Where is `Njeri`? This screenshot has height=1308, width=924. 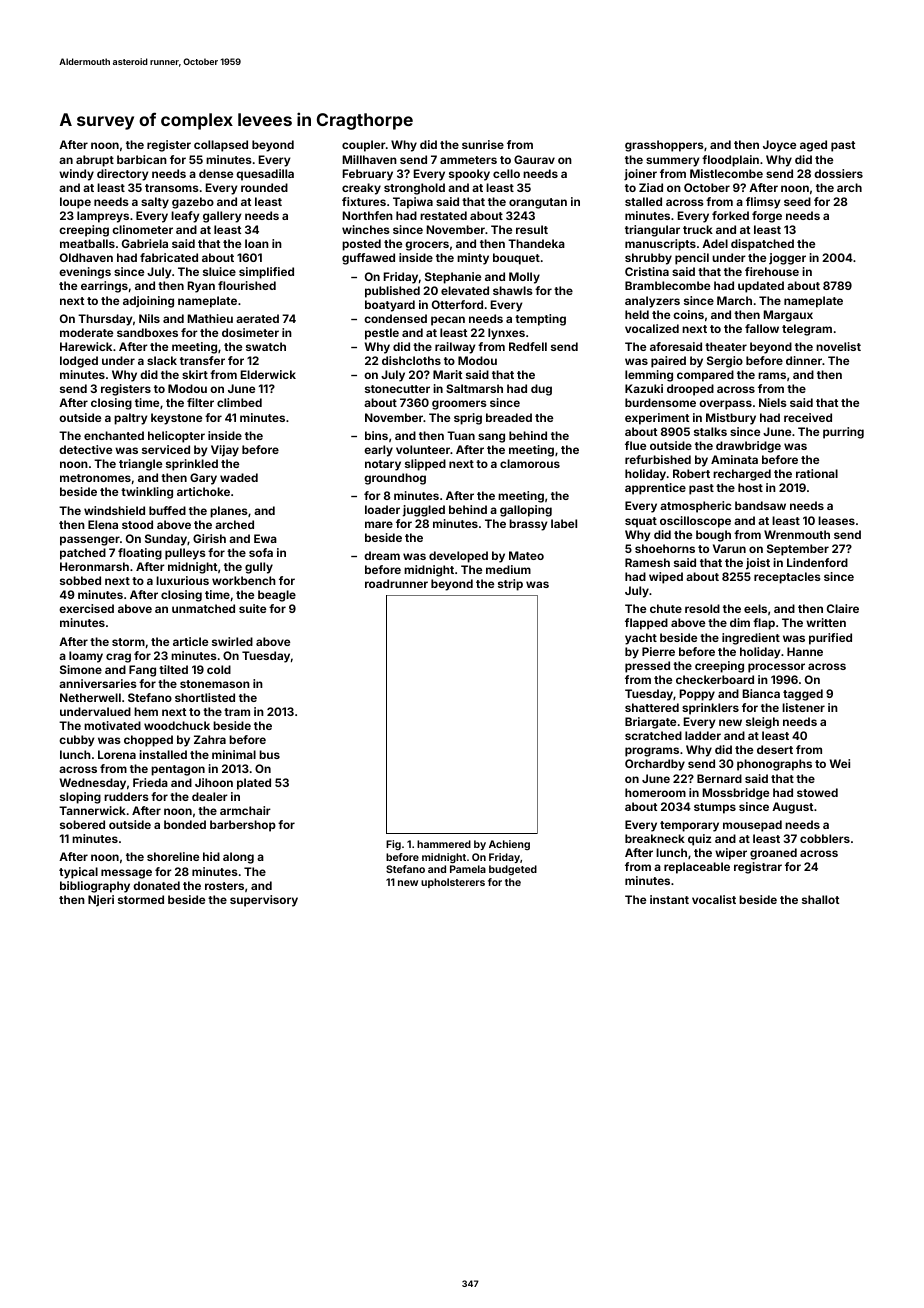 Njeri is located at coordinates (101, 901).
